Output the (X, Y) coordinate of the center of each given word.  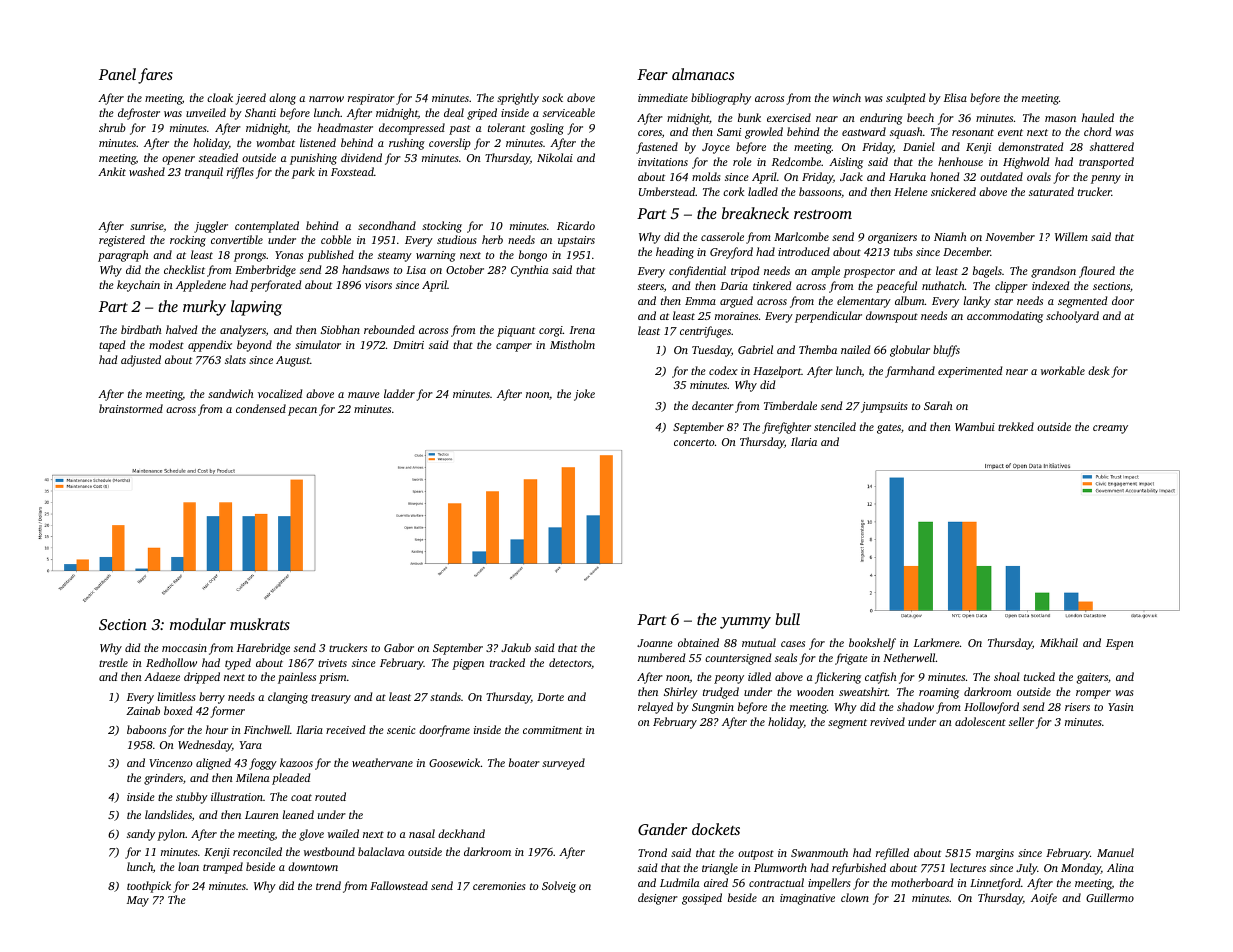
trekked (1016, 426)
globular (910, 351)
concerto (694, 442)
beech (920, 117)
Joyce (716, 148)
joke (584, 395)
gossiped (702, 899)
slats (235, 359)
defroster (139, 114)
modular (198, 624)
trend (328, 885)
